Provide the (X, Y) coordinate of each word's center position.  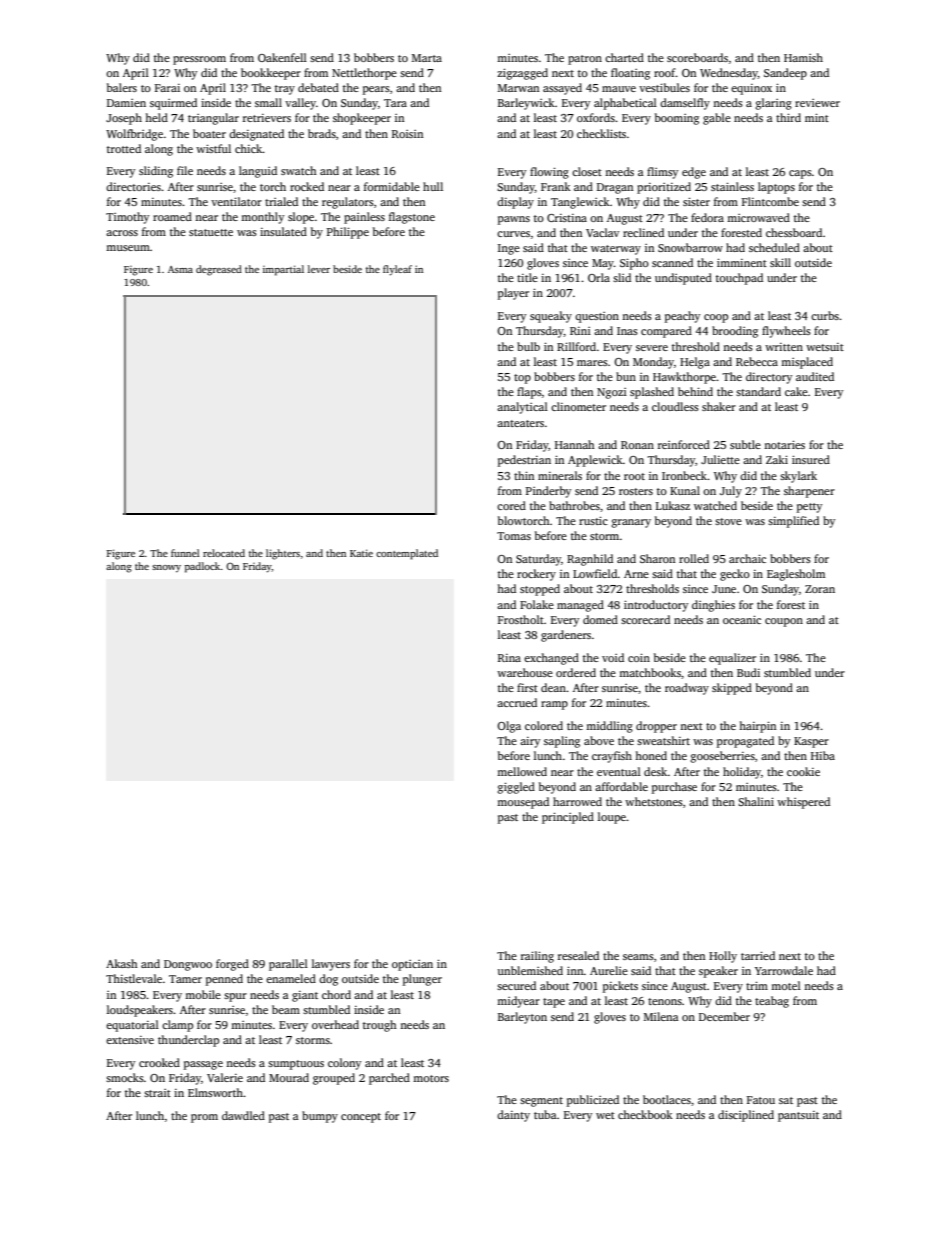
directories (133, 186)
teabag (772, 1002)
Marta (427, 58)
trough (380, 1026)
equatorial (132, 1026)
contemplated (407, 554)
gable (717, 119)
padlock (202, 567)
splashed (652, 393)
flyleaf (397, 270)
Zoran (820, 589)
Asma (180, 269)
